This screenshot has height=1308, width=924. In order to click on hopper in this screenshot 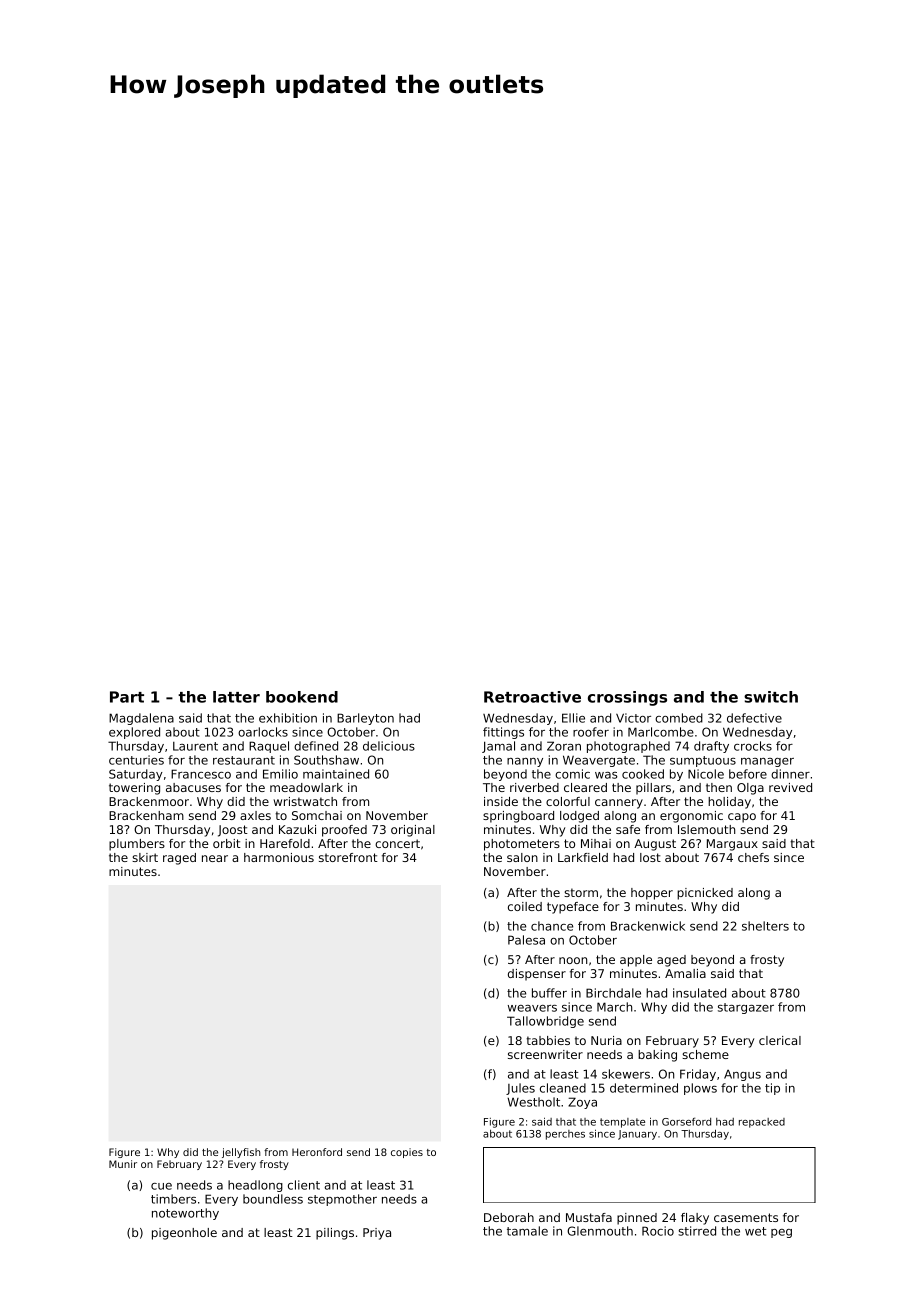, I will do `click(652, 894)`.
